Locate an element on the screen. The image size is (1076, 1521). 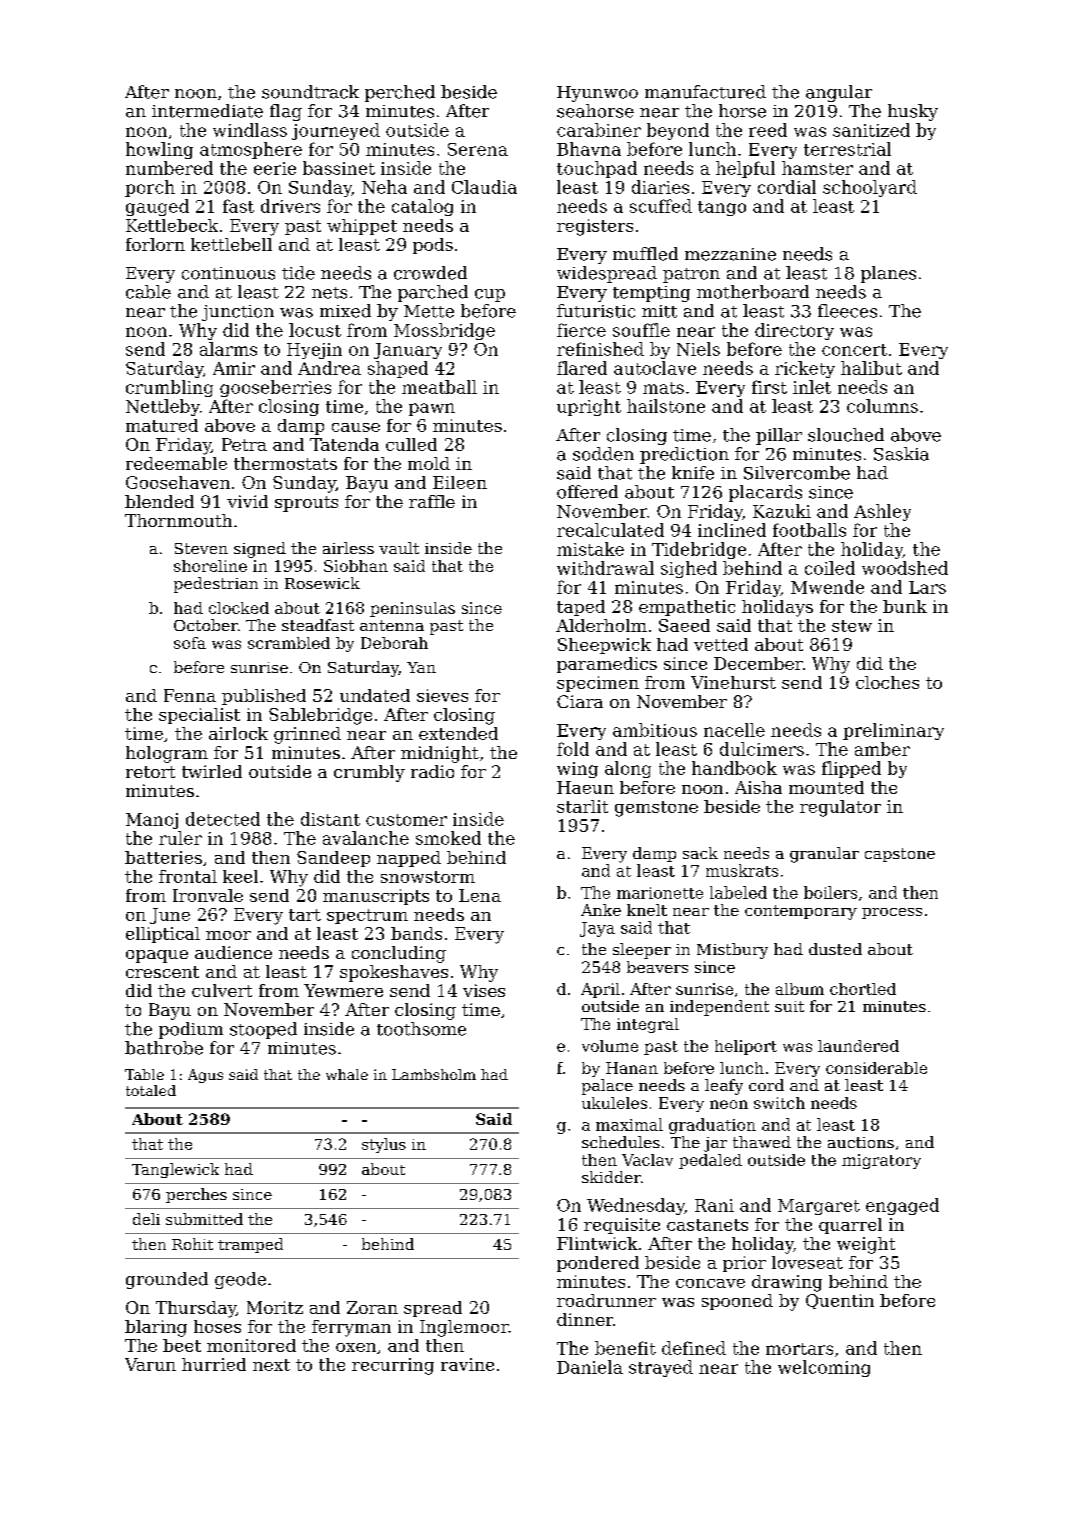
Daniela is located at coordinates (590, 1367).
